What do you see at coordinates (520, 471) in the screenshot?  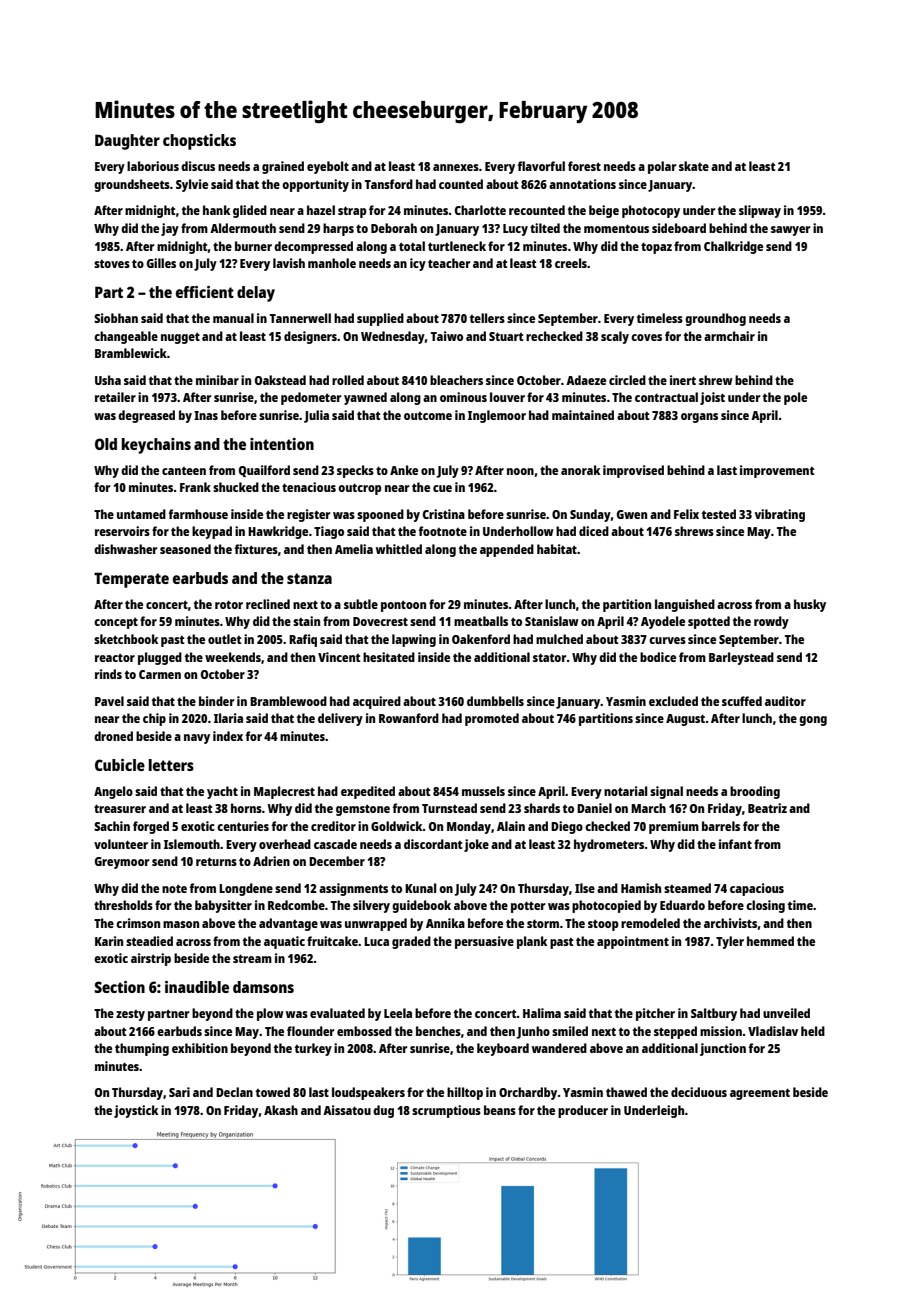 I see `noon` at bounding box center [520, 471].
